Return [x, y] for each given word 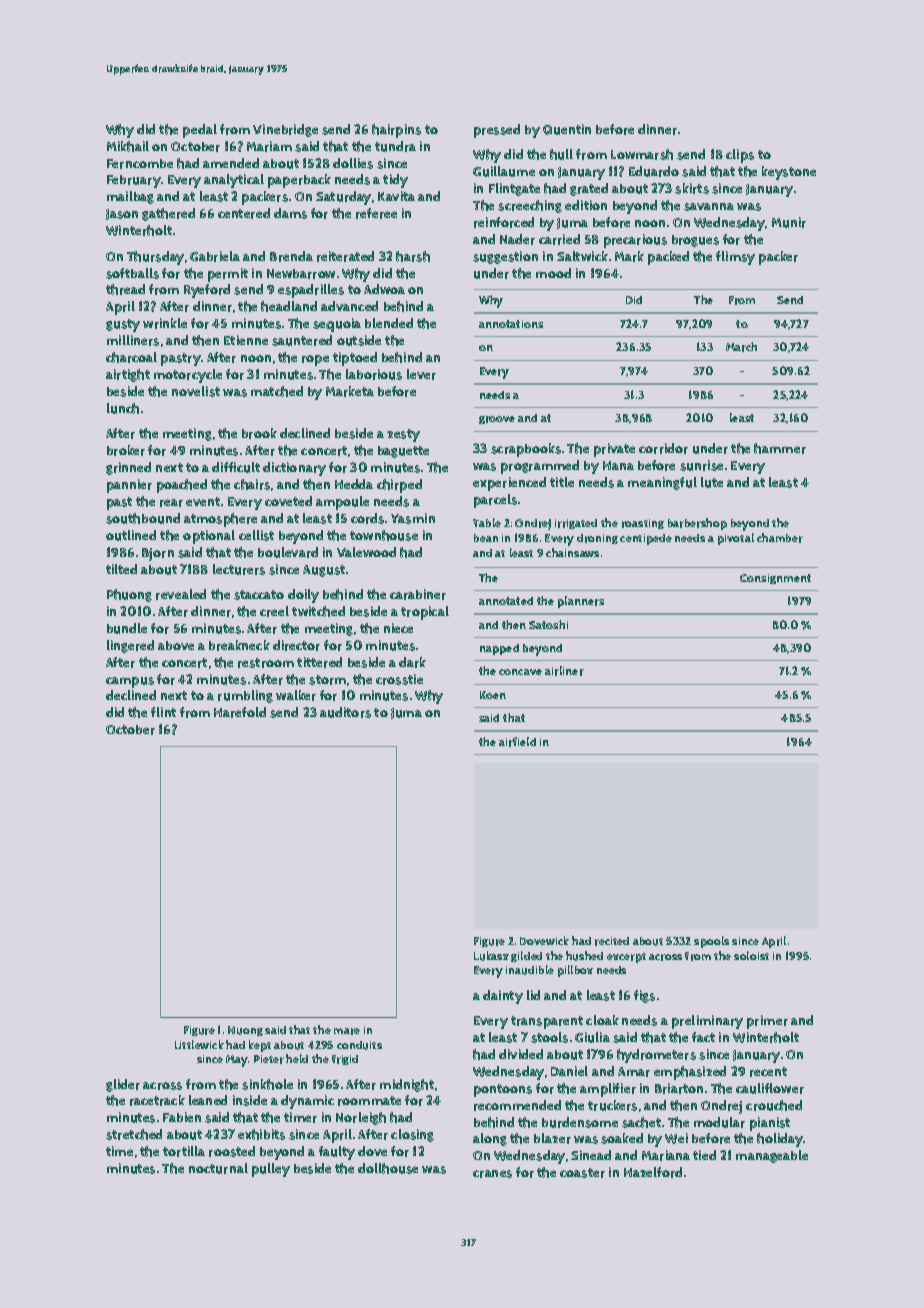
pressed [497, 131]
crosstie [399, 679]
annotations [511, 324]
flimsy [735, 258]
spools [711, 942]
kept [260, 1046]
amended [231, 163]
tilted [121, 569]
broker [126, 450]
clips [740, 156]
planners [581, 602]
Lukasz [491, 956]
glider [123, 1085]
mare [347, 1031]
